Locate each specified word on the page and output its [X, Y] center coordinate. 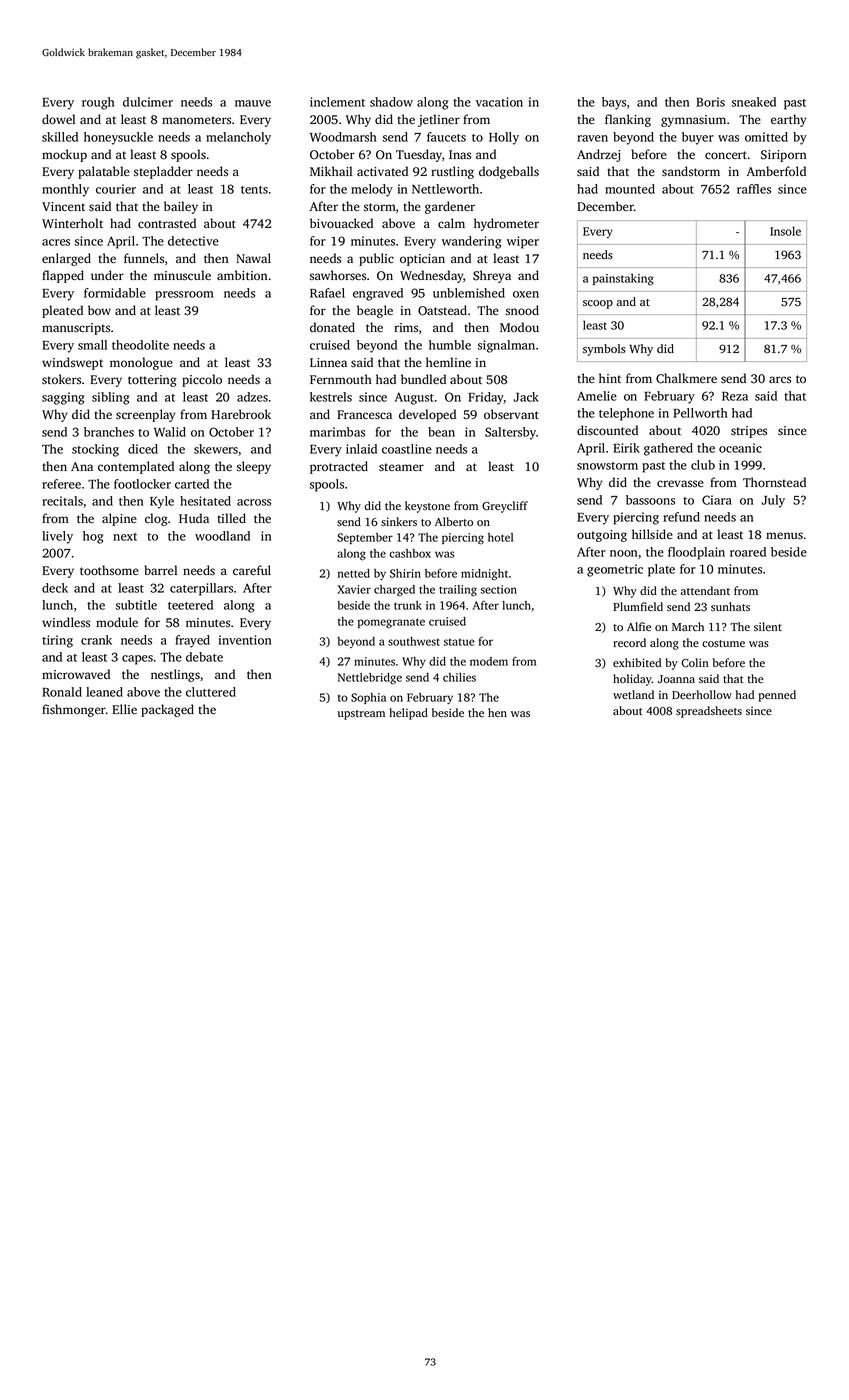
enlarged [66, 259]
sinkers [399, 521]
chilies [459, 677]
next [125, 537]
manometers [196, 120]
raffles [754, 189]
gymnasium [693, 121]
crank [96, 640]
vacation [499, 102]
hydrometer [506, 224]
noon [623, 553]
